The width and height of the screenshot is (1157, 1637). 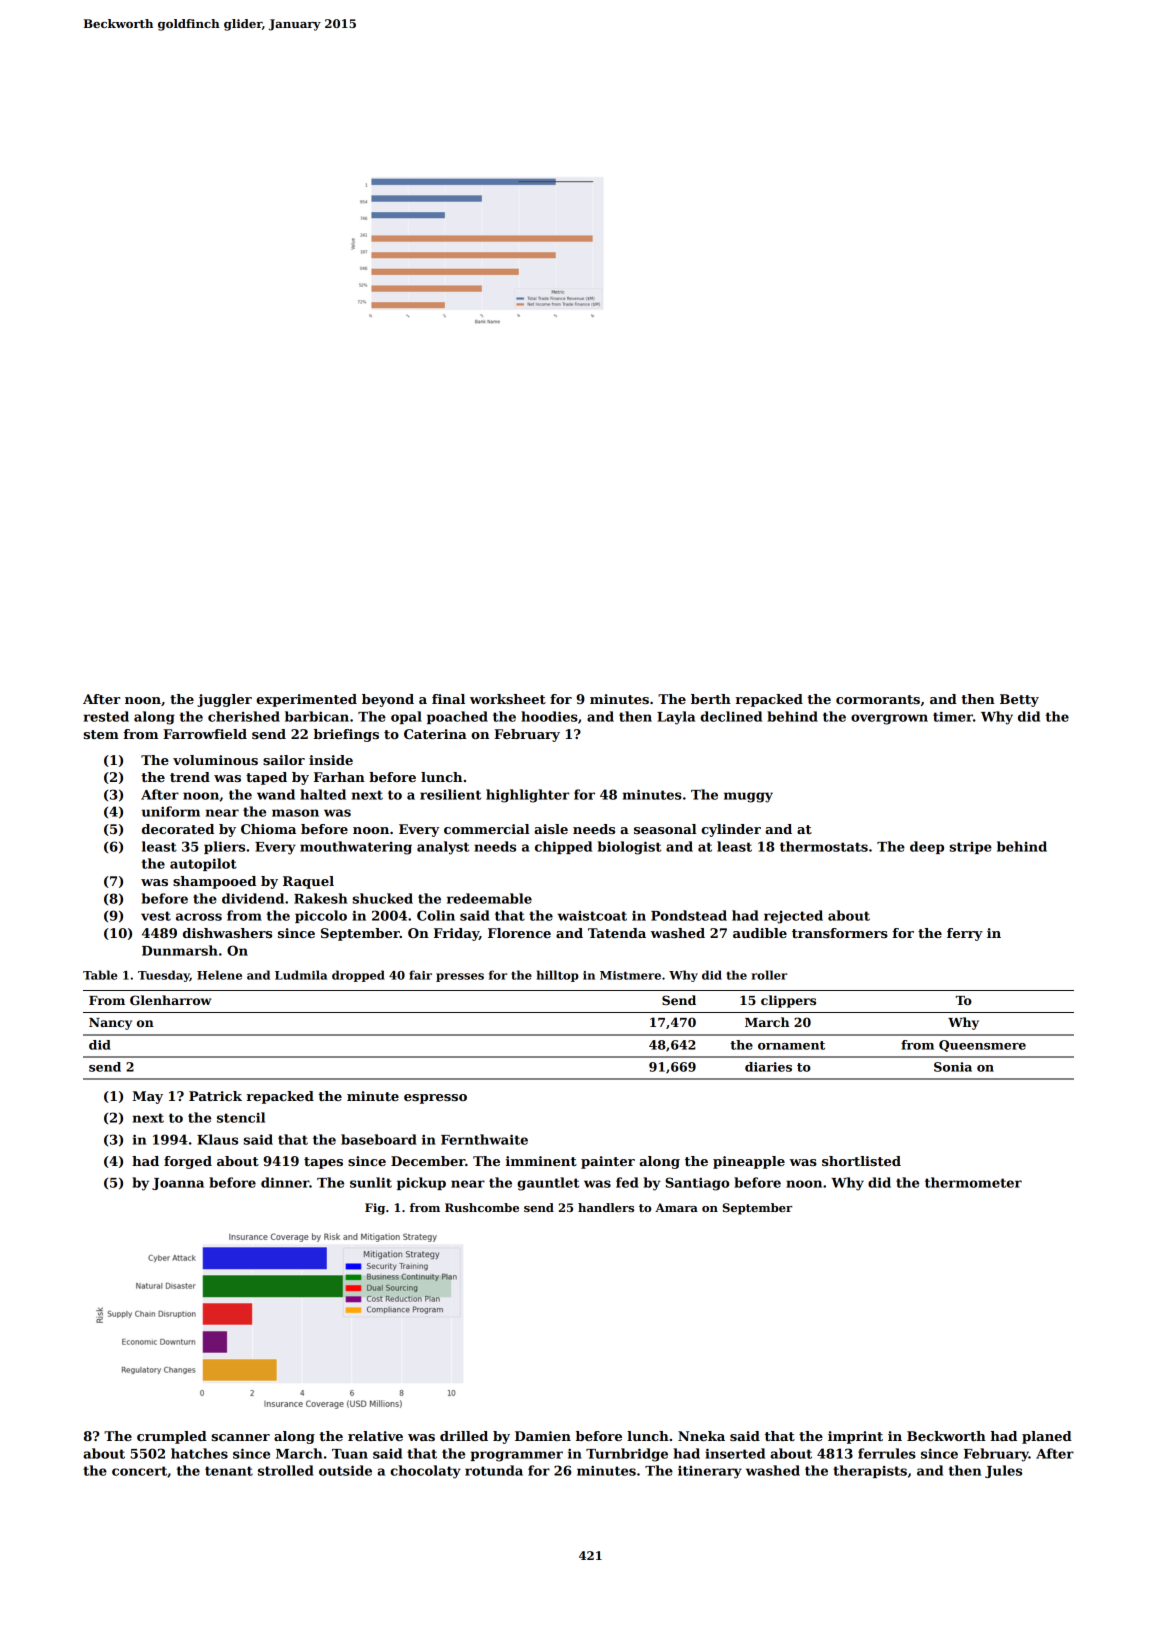 What do you see at coordinates (710, 1472) in the screenshot?
I see `itinerary` at bounding box center [710, 1472].
